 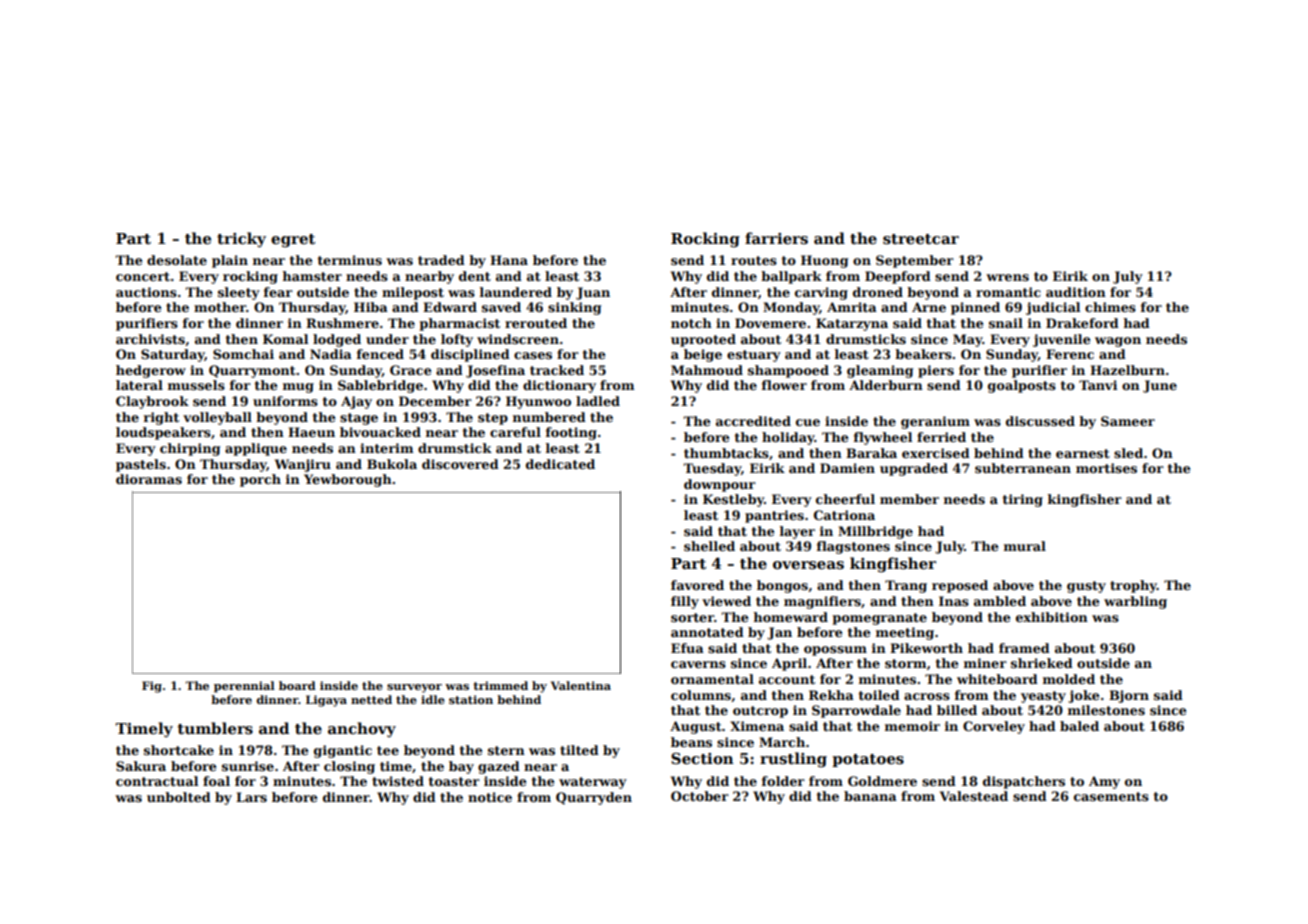 I want to click on streetcar, so click(x=921, y=239).
